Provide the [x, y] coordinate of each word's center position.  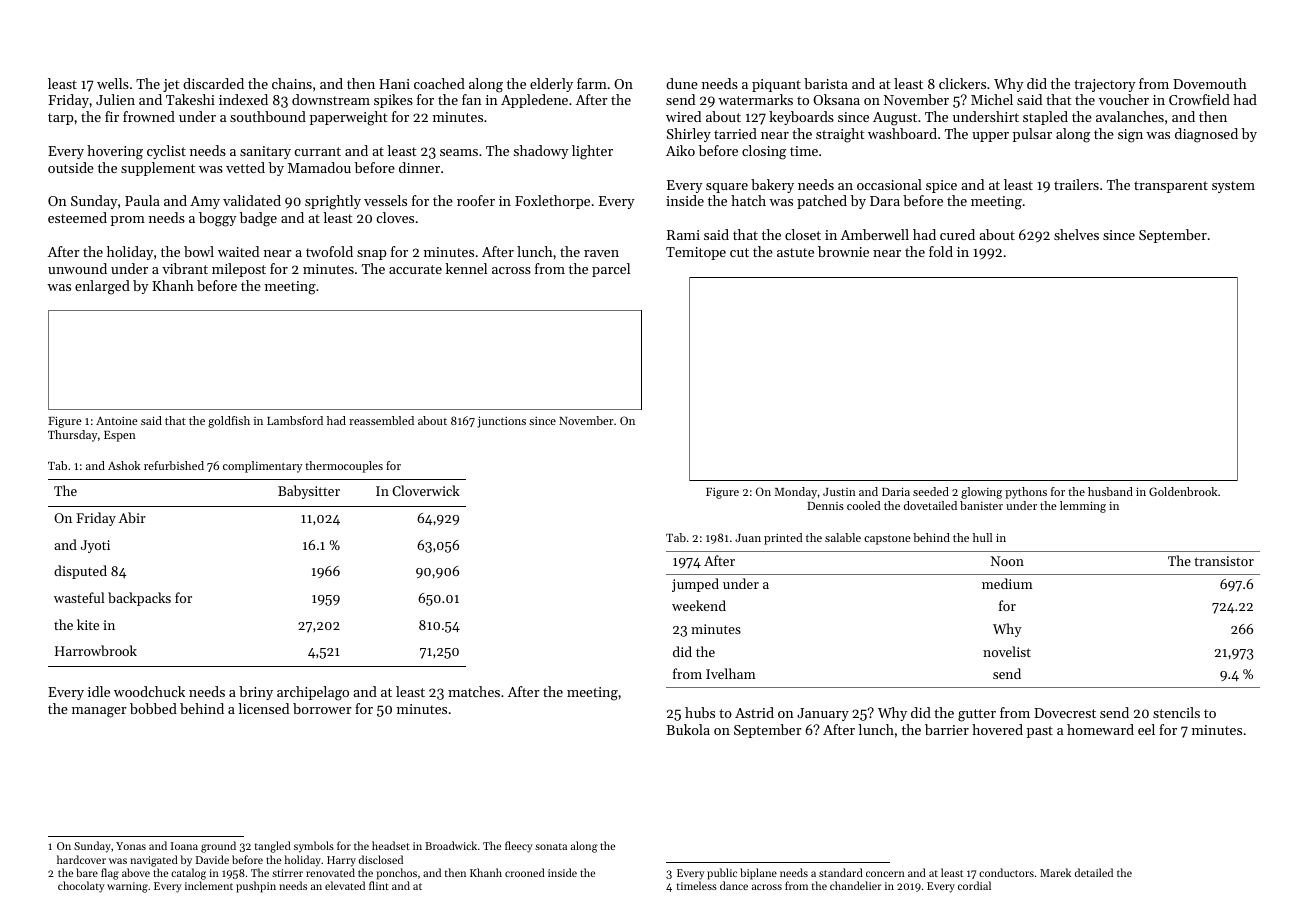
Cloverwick [426, 490]
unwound [77, 268]
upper [990, 137]
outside [71, 167]
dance [734, 885]
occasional [889, 184]
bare [87, 872]
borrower [322, 708]
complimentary [262, 467]
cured [957, 234]
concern [885, 874]
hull [982, 537]
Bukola [688, 729]
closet [803, 234]
